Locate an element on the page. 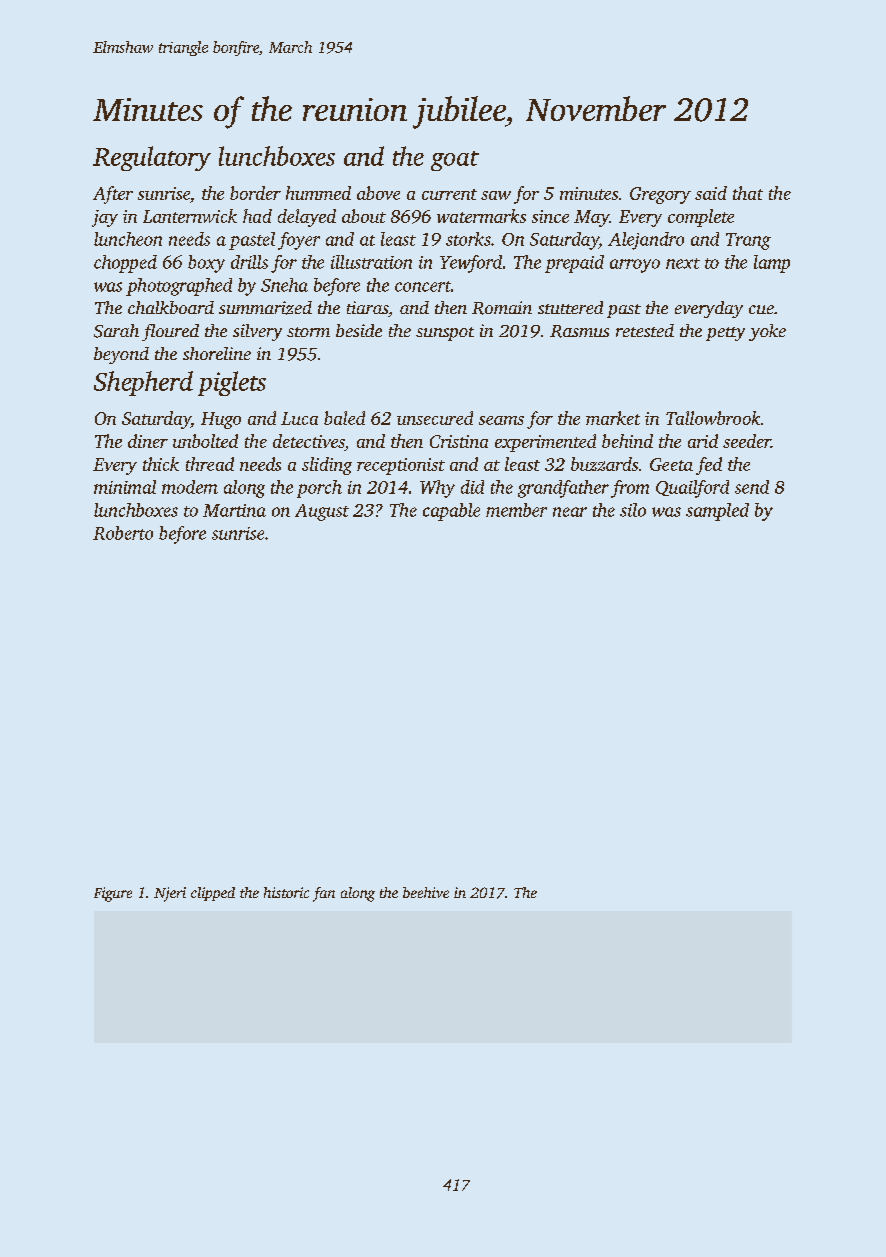 The width and height of the image is (886, 1257). above is located at coordinates (378, 193).
